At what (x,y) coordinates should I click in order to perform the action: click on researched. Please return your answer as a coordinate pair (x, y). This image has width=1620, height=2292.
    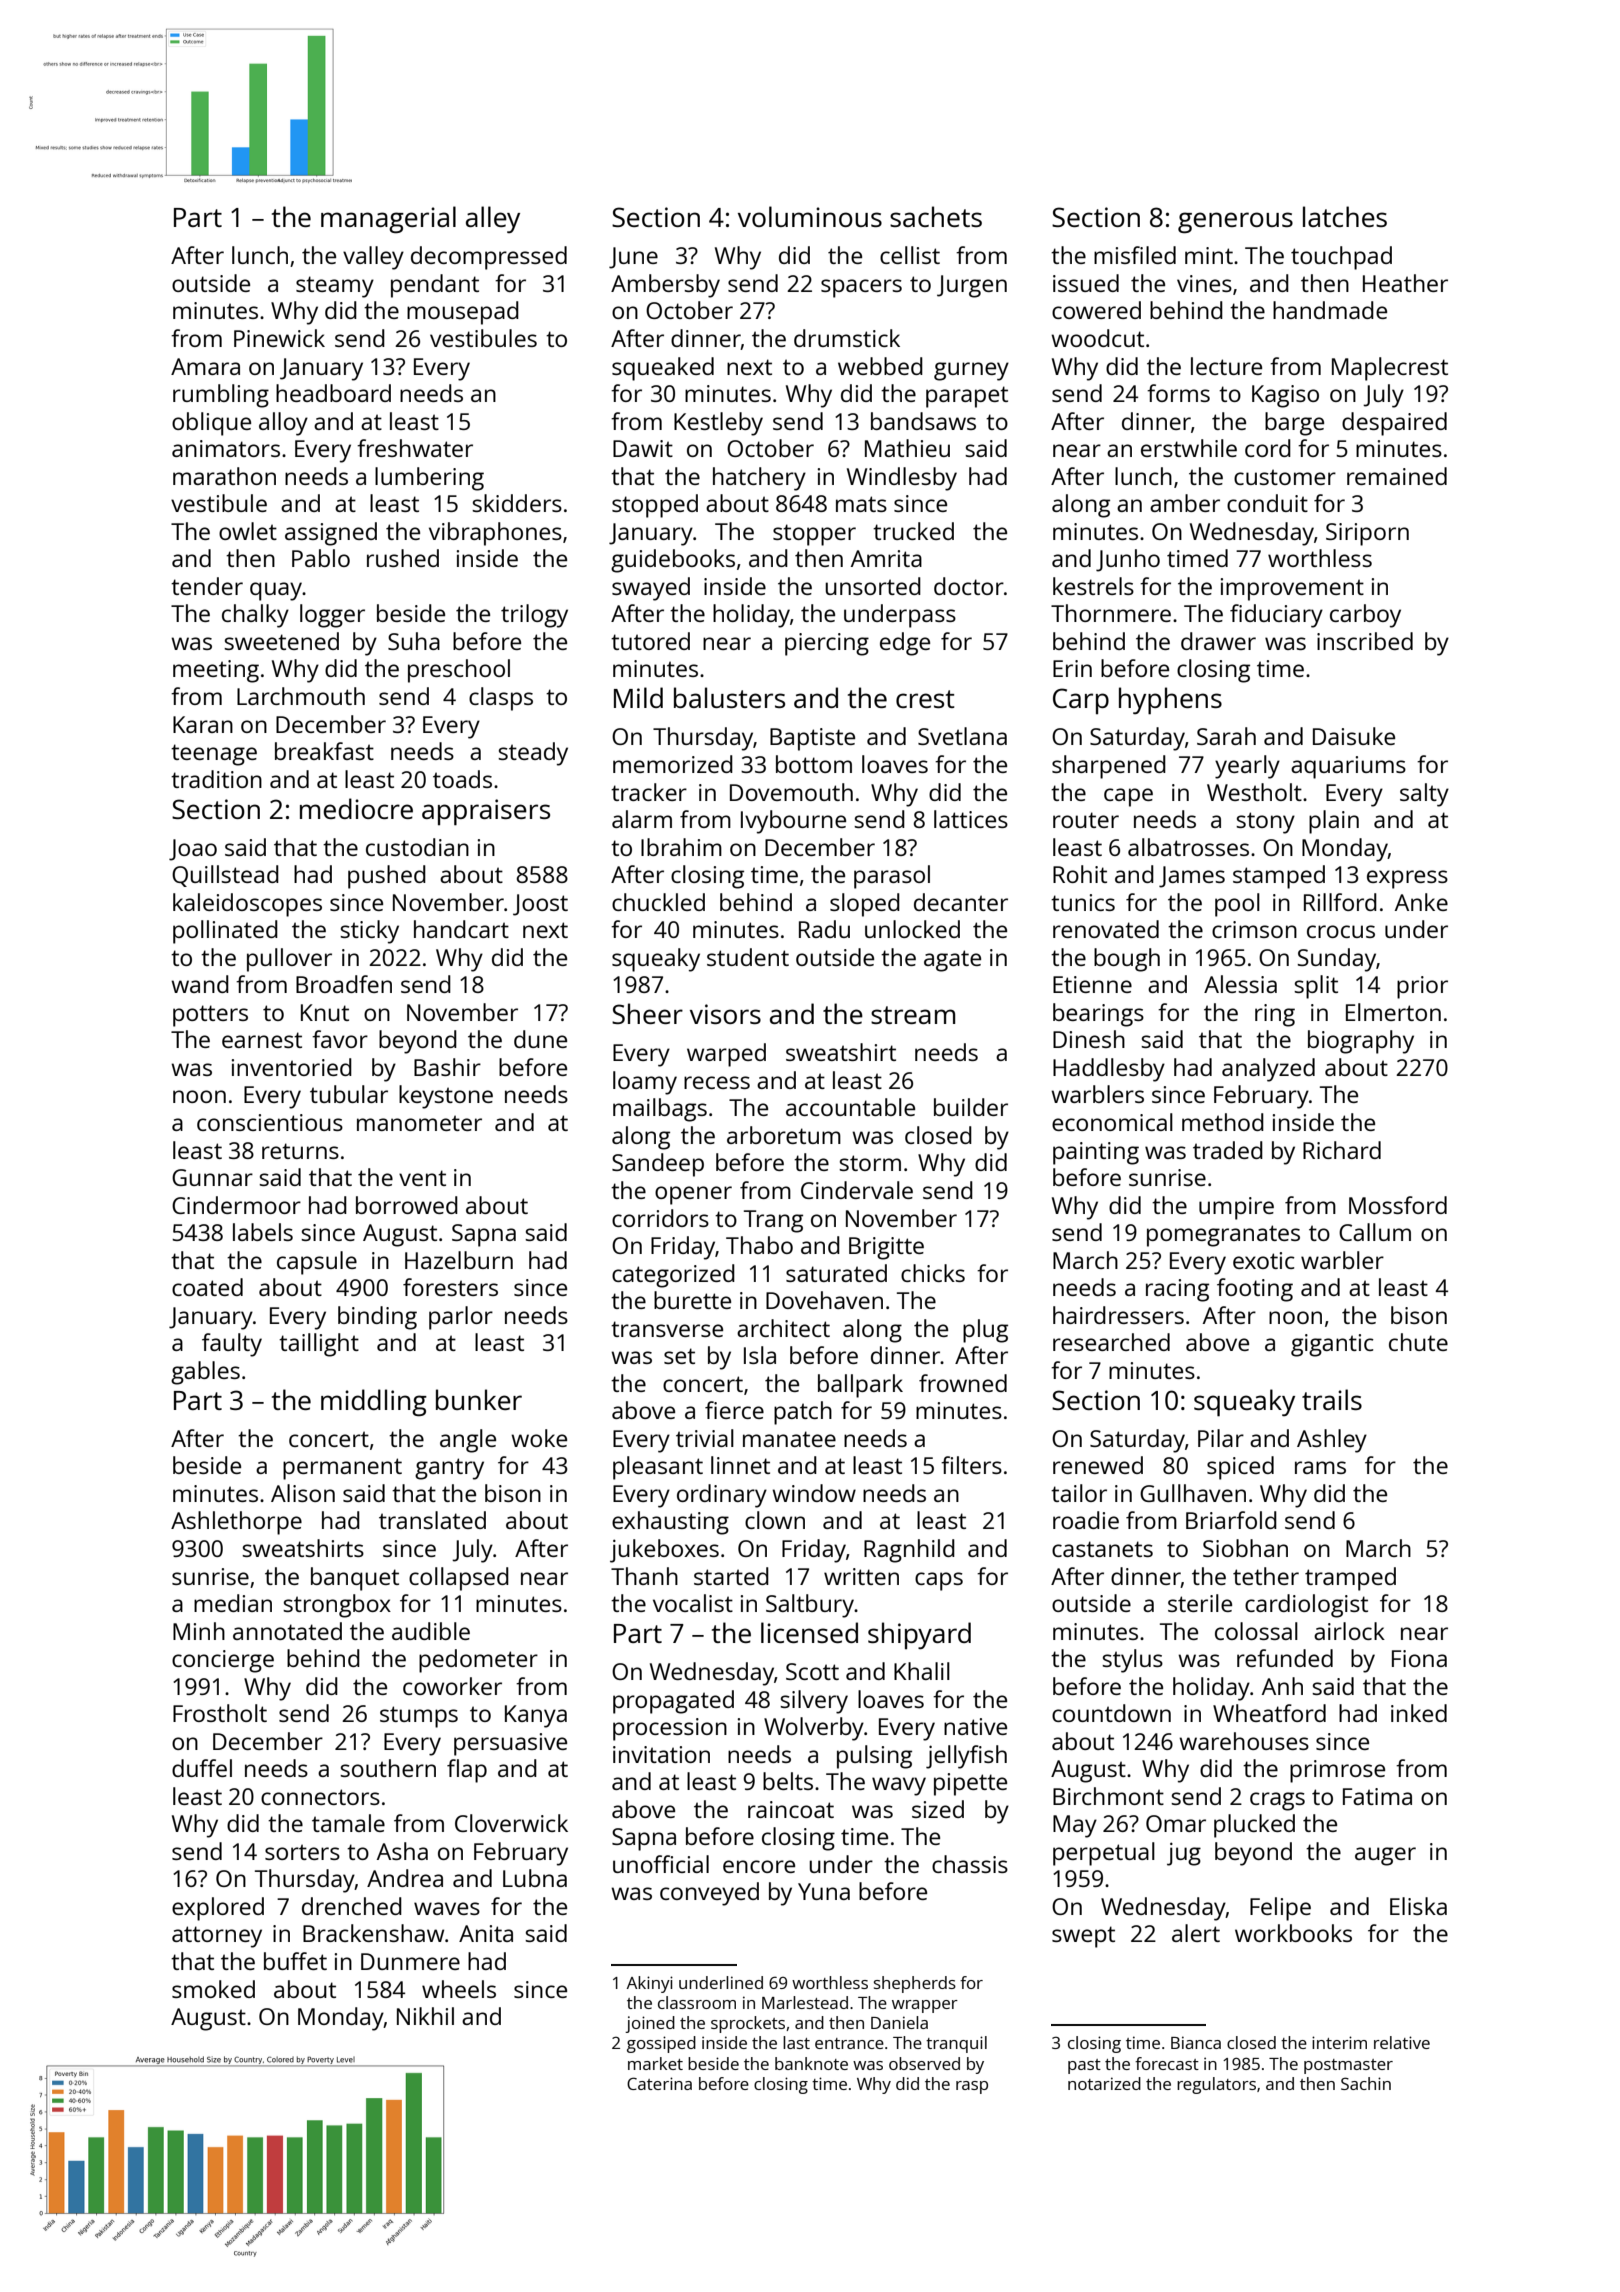
    Looking at the image, I should click on (1111, 1342).
